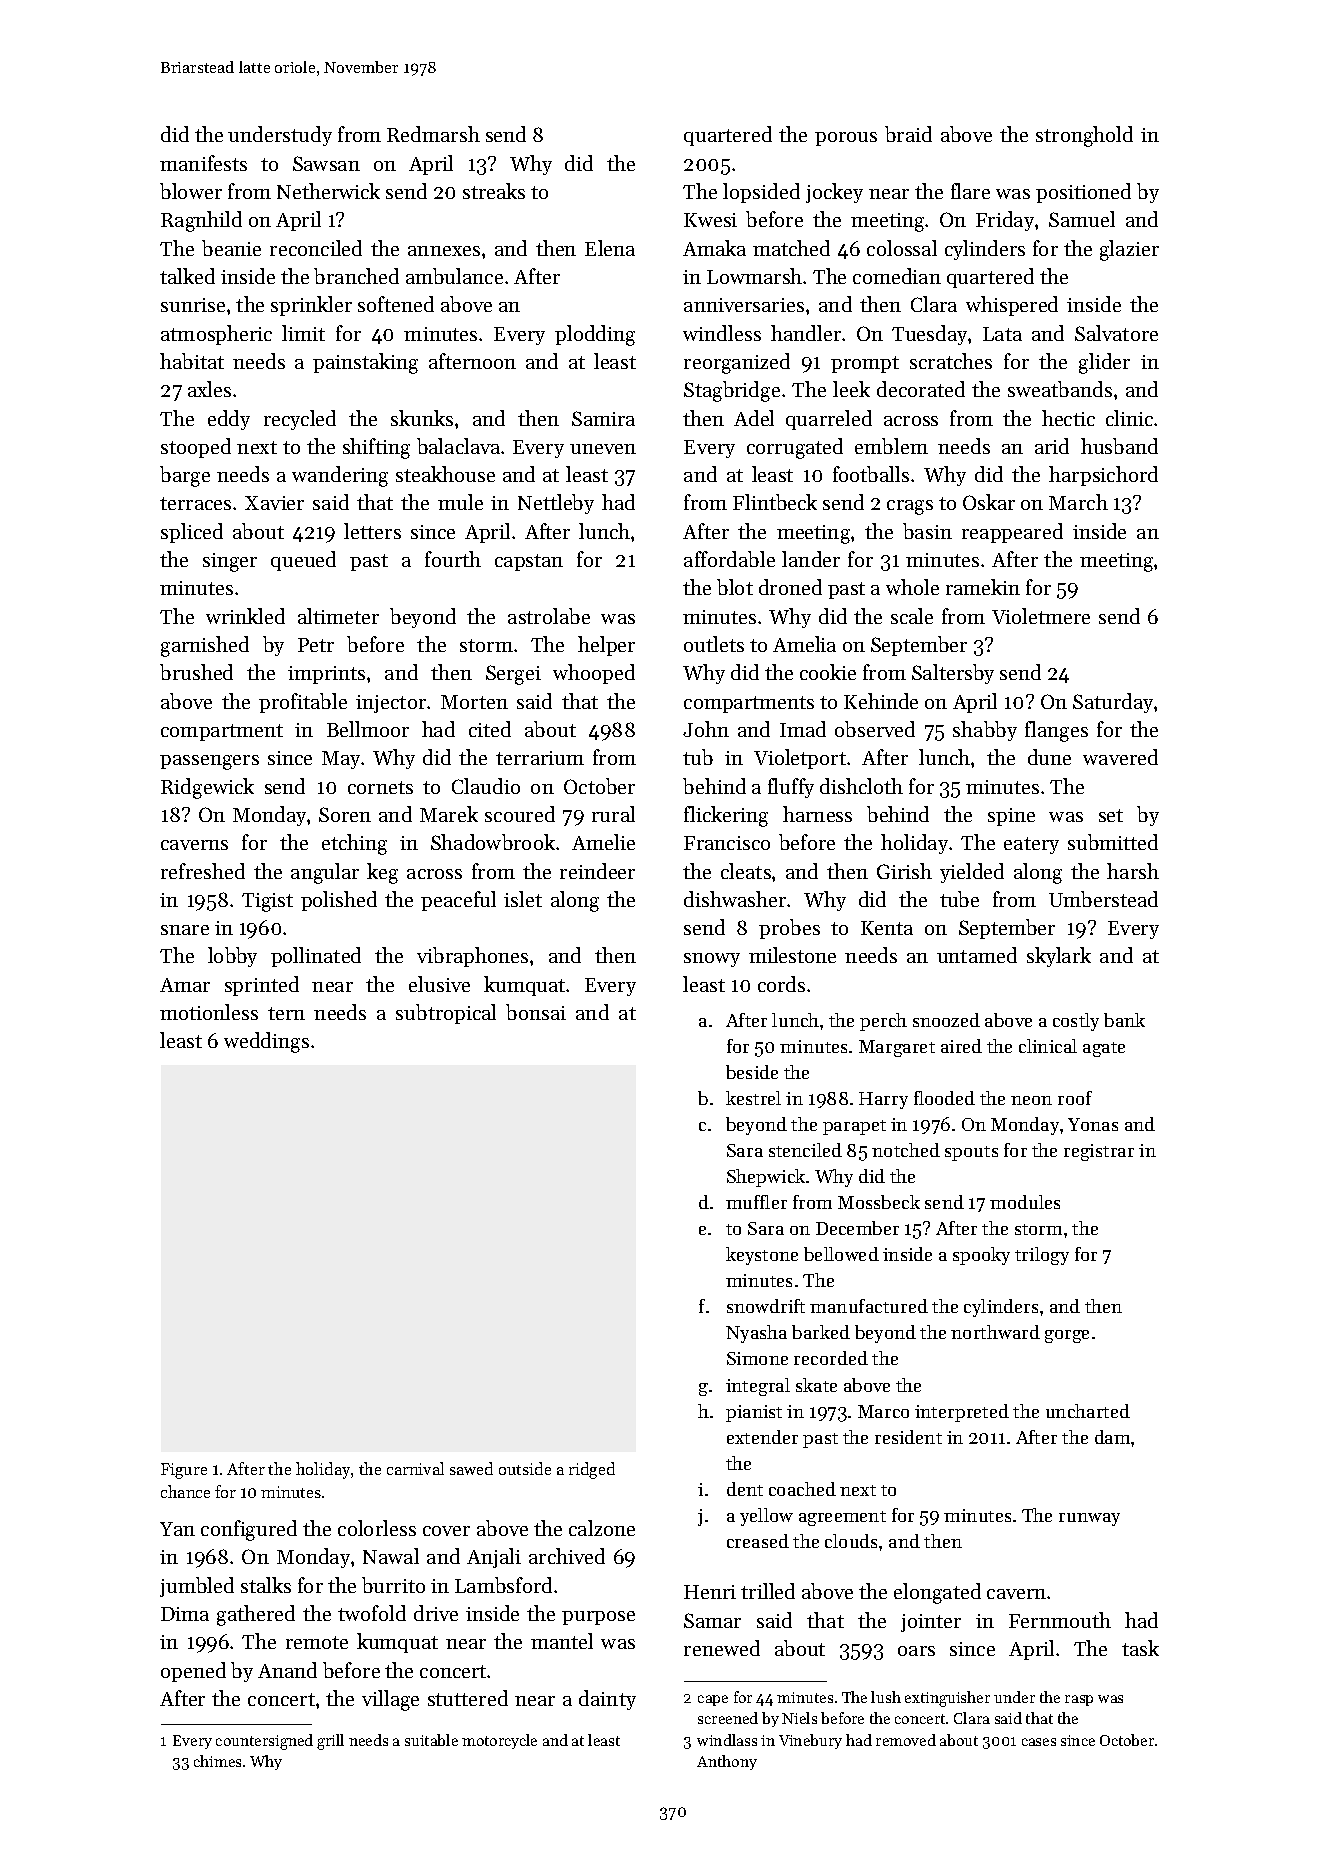  I want to click on Margaret, so click(897, 1048).
